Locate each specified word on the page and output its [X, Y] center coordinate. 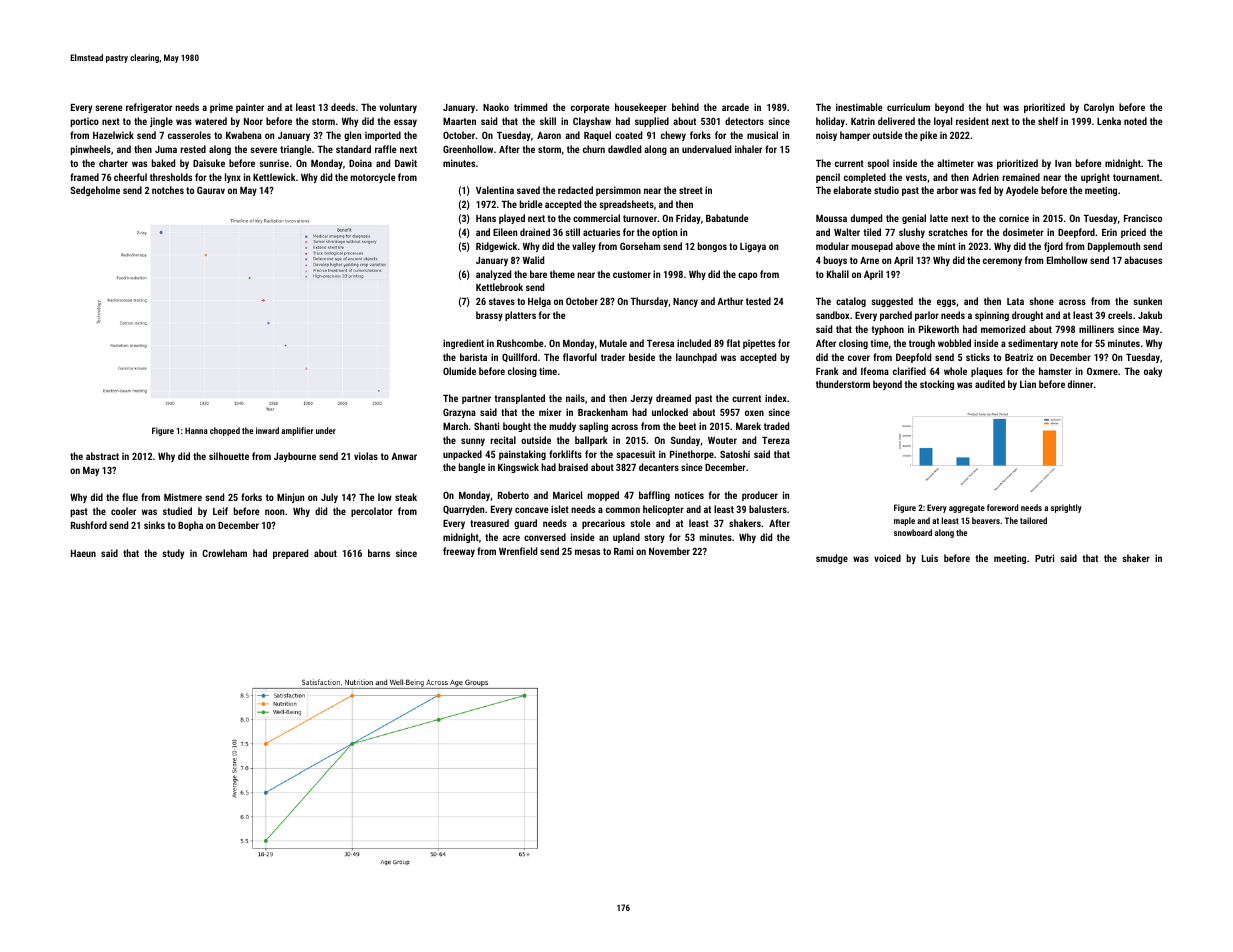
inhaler [748, 149]
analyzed [493, 275]
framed [84, 177]
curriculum [908, 107]
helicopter [663, 510]
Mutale [613, 343]
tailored [1033, 520]
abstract [102, 456]
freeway [459, 552]
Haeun [83, 553]
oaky [1153, 372]
